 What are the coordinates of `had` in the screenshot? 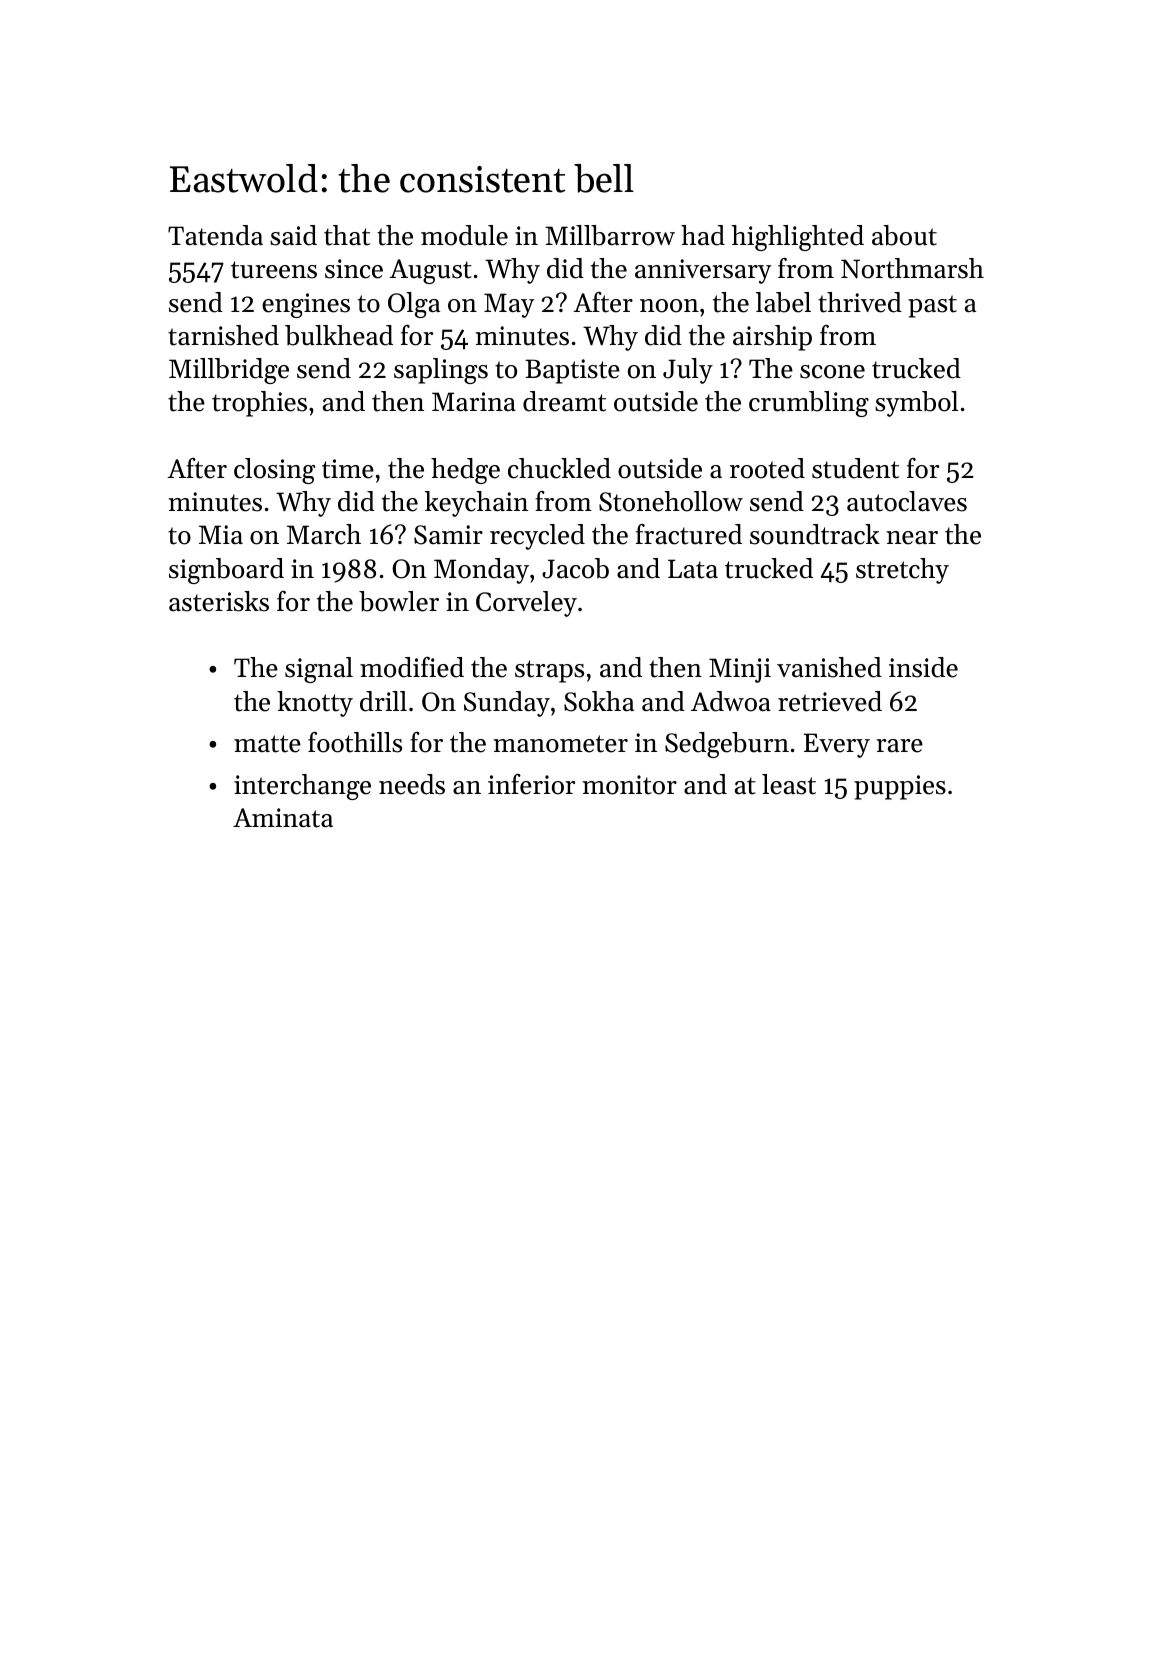 It's located at (703, 235).
